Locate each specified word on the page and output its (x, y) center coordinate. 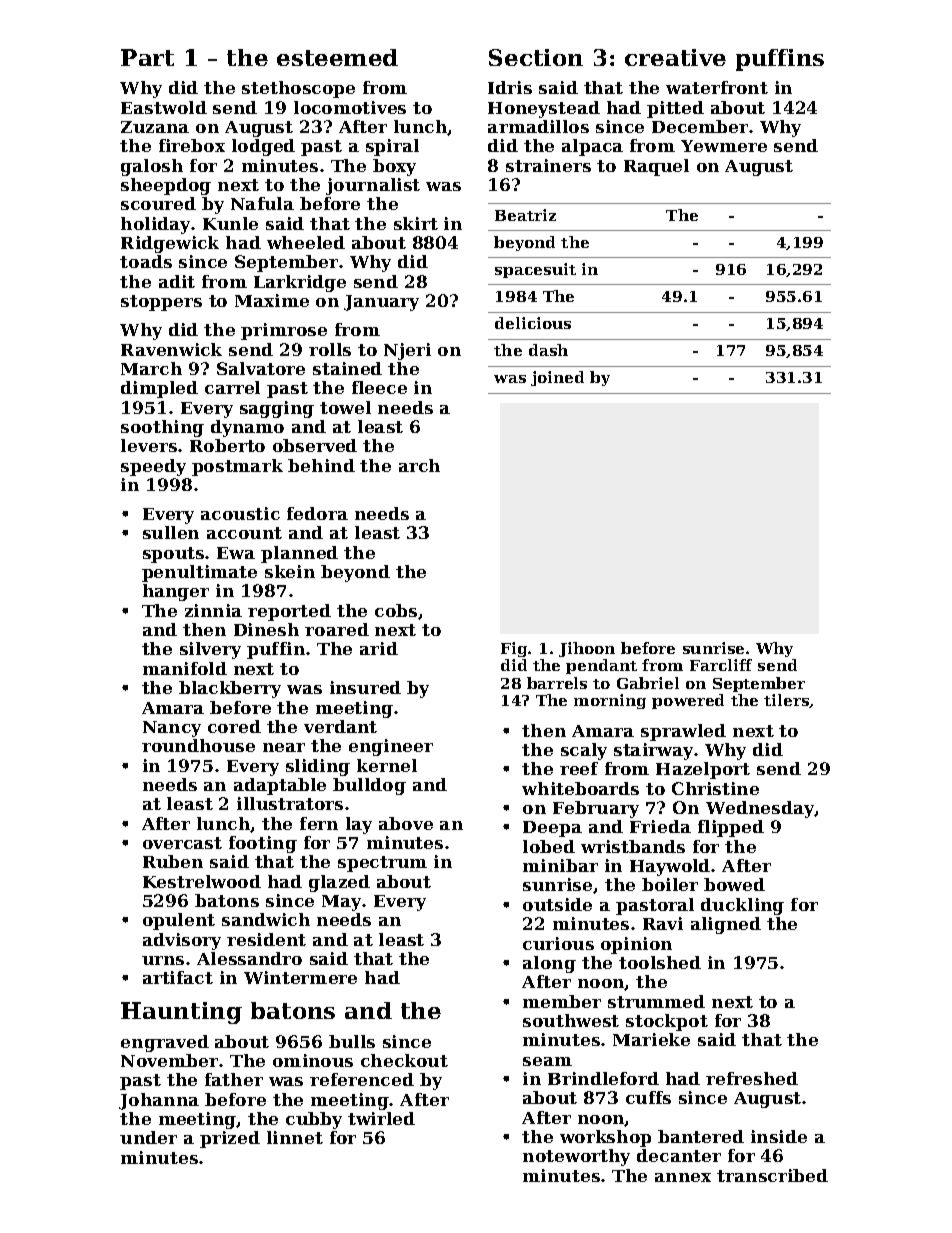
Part (147, 57)
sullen (171, 532)
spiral (392, 147)
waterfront (717, 87)
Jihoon (587, 649)
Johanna (159, 1101)
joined (557, 378)
